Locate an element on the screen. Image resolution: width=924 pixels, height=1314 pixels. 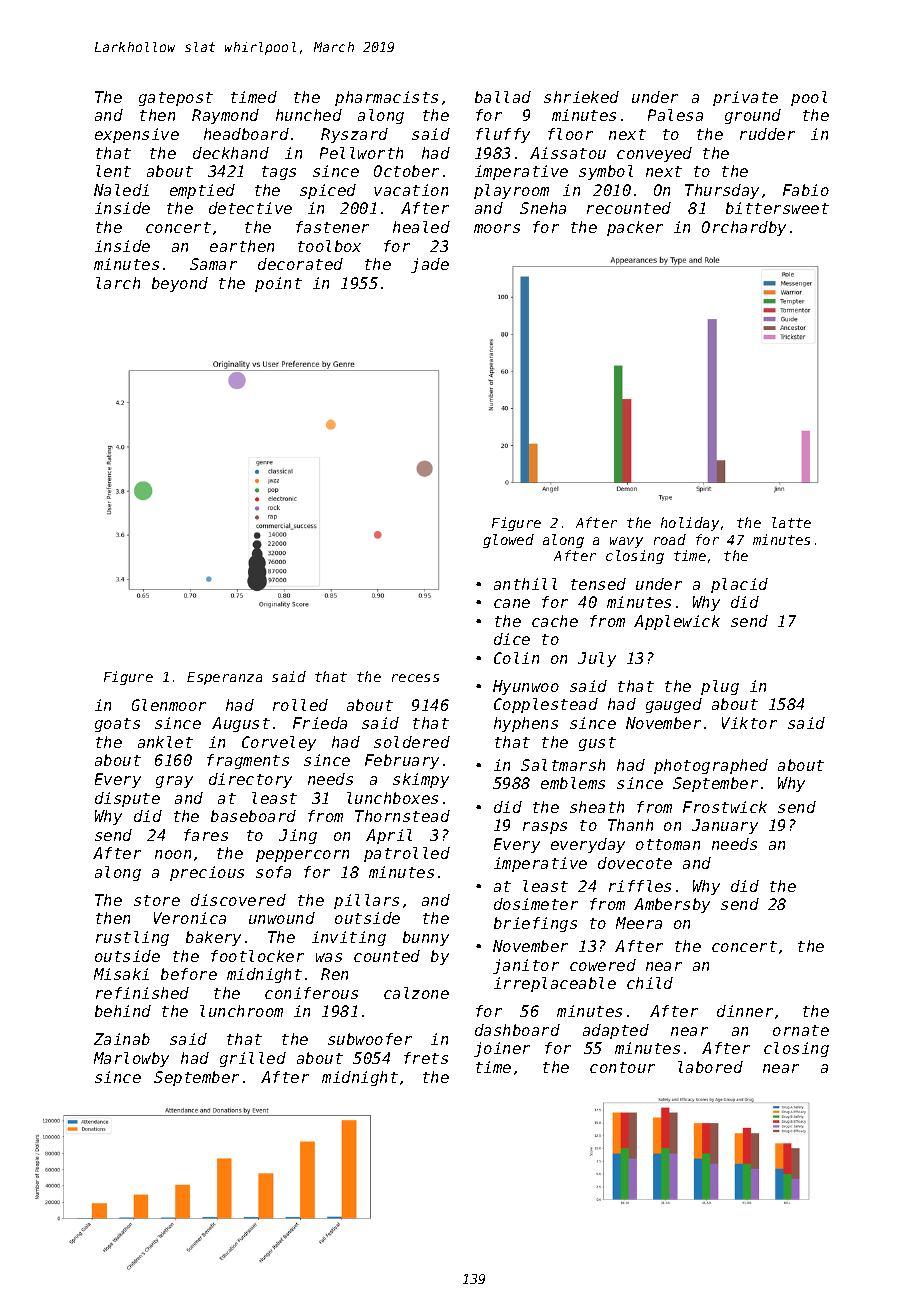
contour is located at coordinates (622, 1067).
